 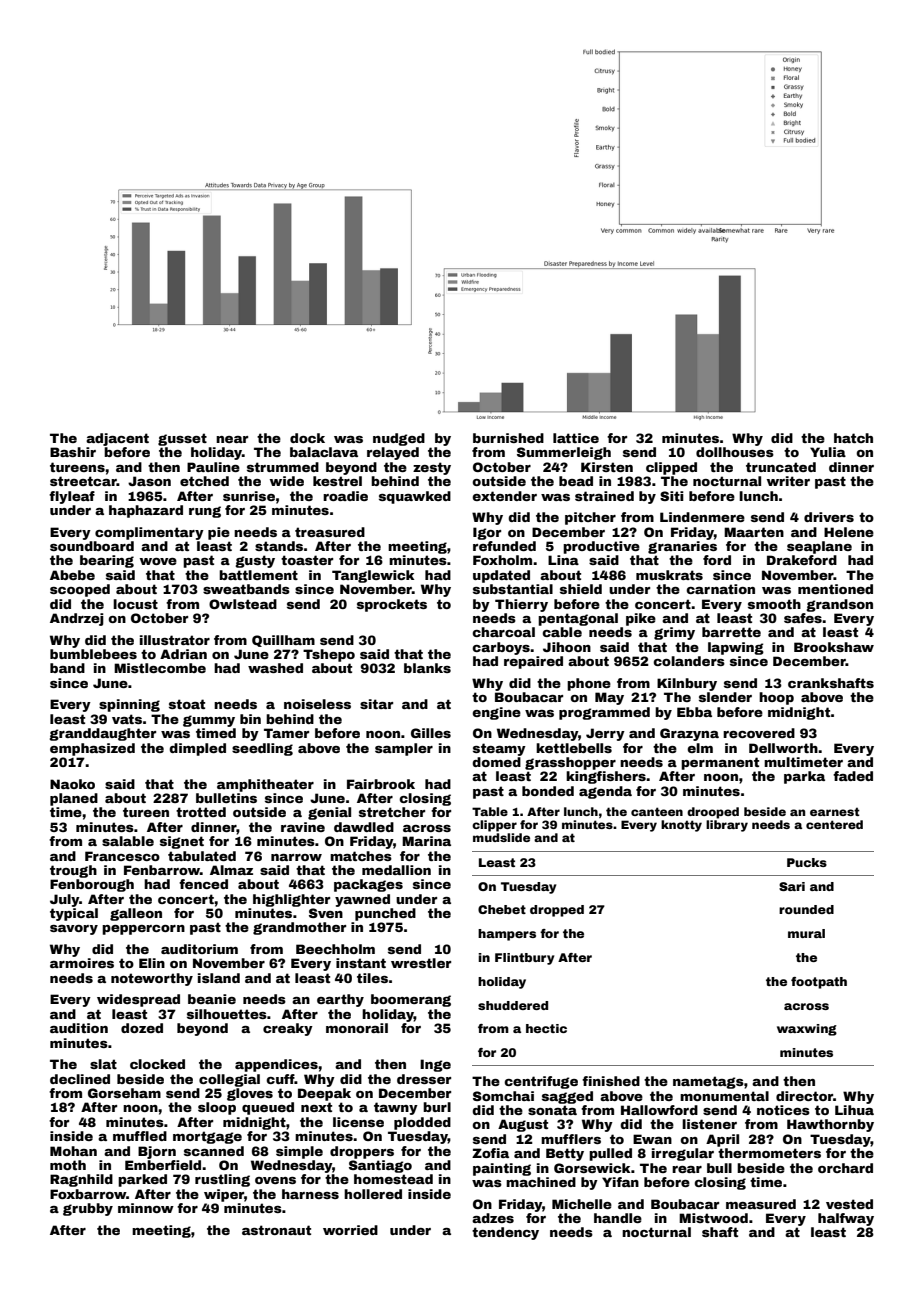 I want to click on gusset, so click(x=182, y=439).
